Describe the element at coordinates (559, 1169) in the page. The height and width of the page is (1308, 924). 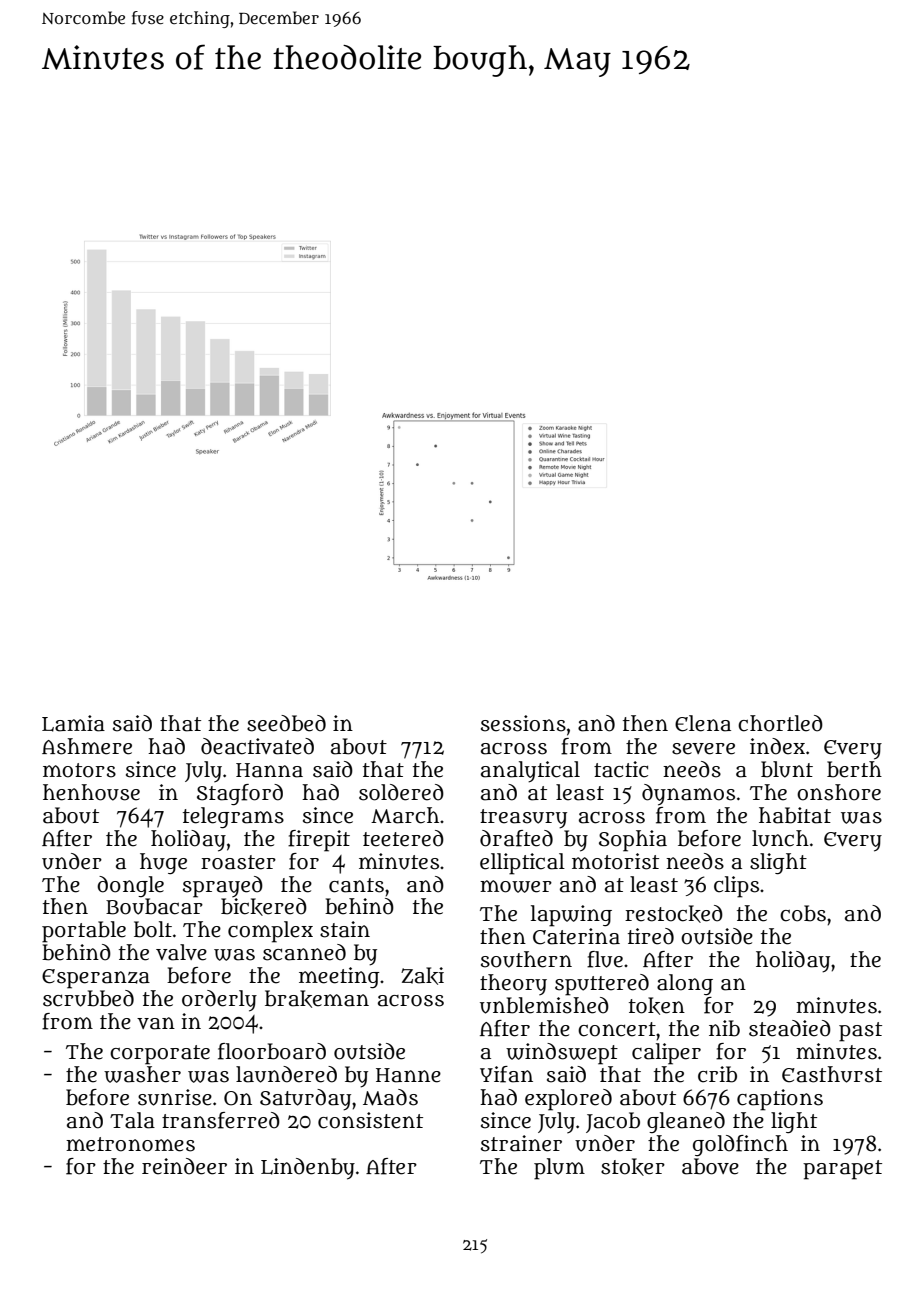
I see `plum` at that location.
